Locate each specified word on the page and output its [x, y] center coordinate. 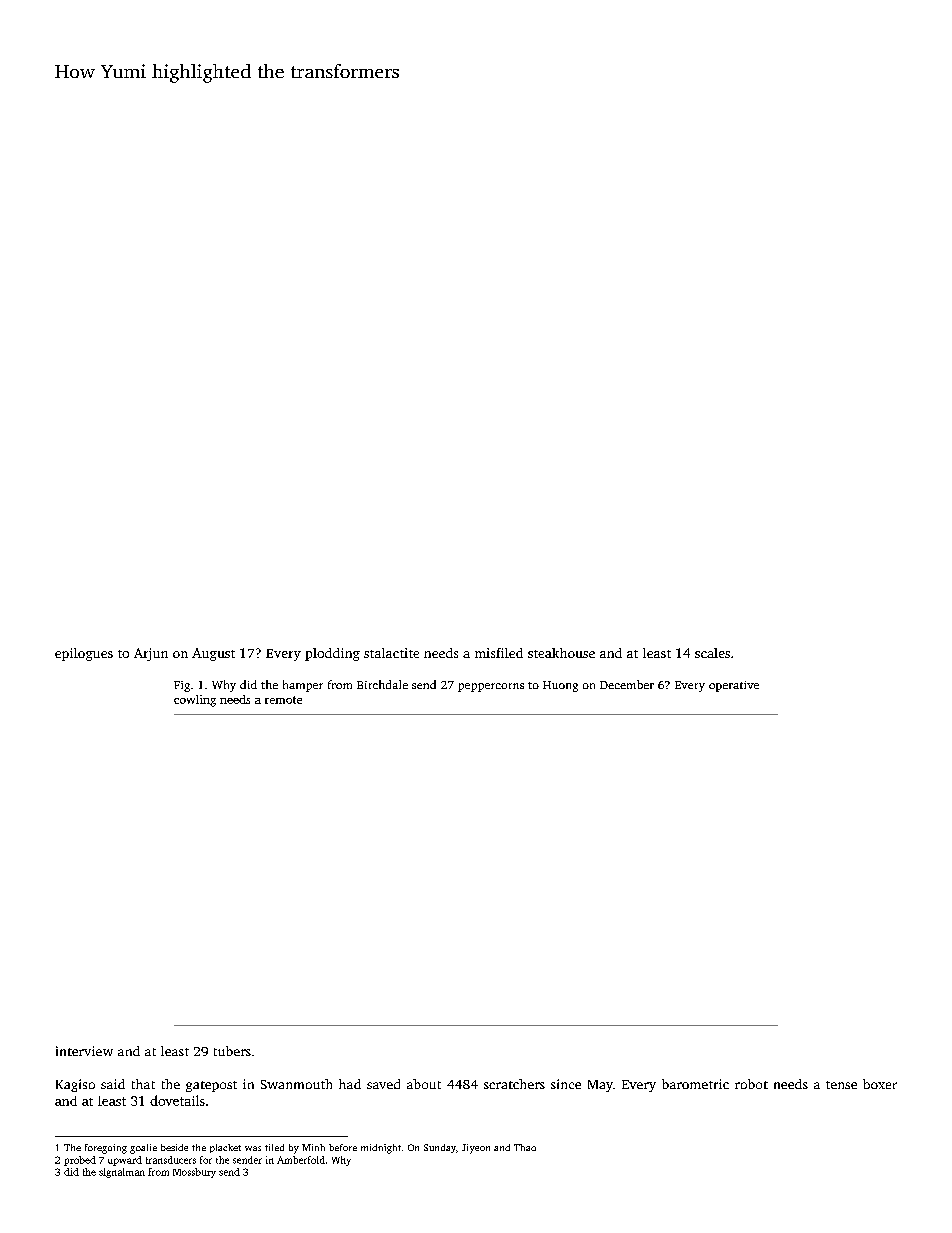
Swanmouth [296, 1084]
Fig [182, 686]
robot [751, 1084]
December [627, 684]
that [143, 1084]
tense [841, 1085]
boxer [880, 1084]
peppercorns [491, 687]
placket [225, 1148]
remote [283, 700]
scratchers [514, 1084]
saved [383, 1084]
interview [84, 1051]
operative [734, 686]
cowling [195, 701]
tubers [232, 1051]
